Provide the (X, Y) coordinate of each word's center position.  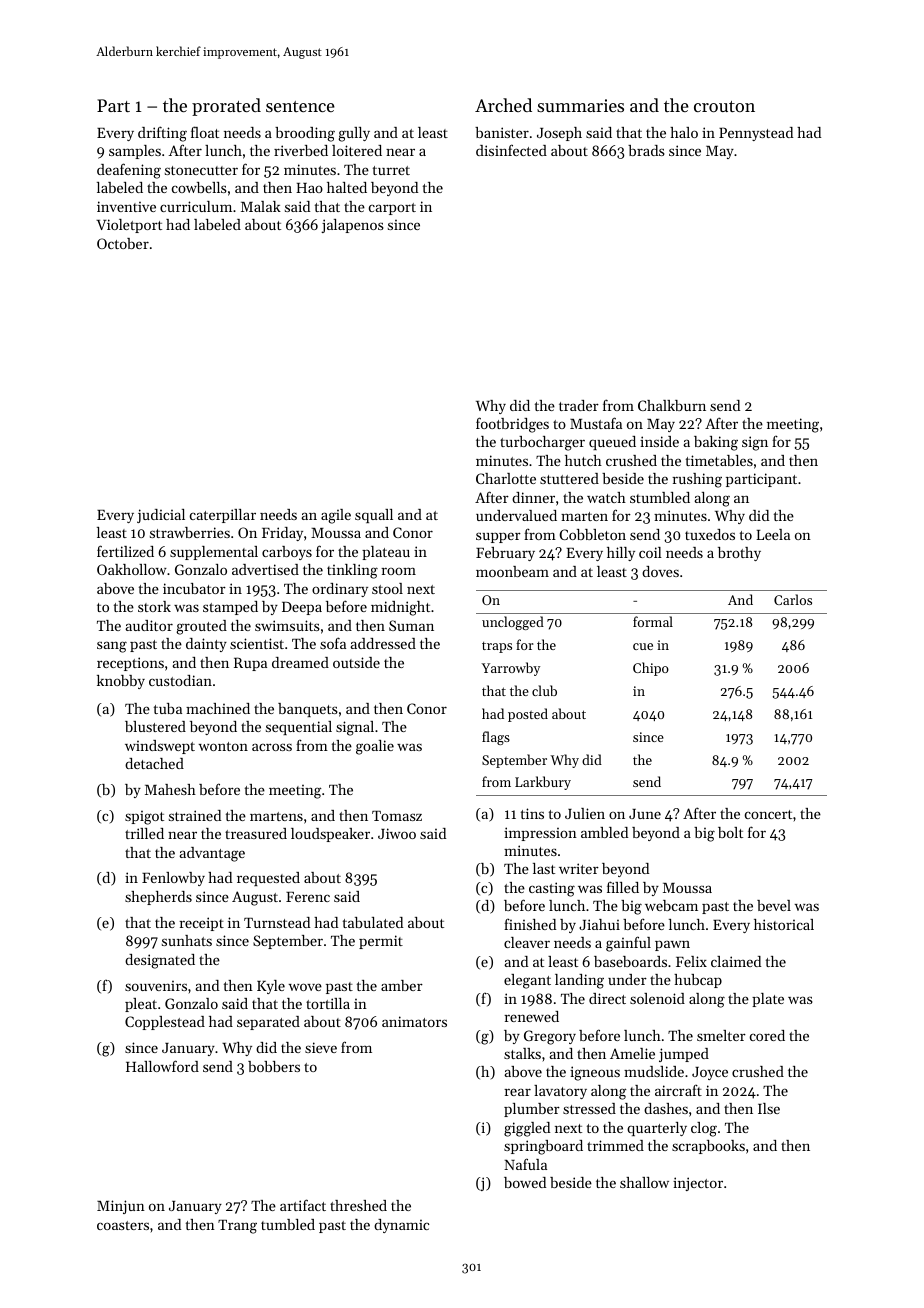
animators (414, 1021)
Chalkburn (672, 405)
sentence (300, 106)
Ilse (769, 1108)
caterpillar (223, 516)
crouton (724, 106)
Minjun (121, 1207)
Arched (503, 105)
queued (612, 443)
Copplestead (165, 1023)
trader (579, 405)
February (505, 554)
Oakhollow (132, 569)
